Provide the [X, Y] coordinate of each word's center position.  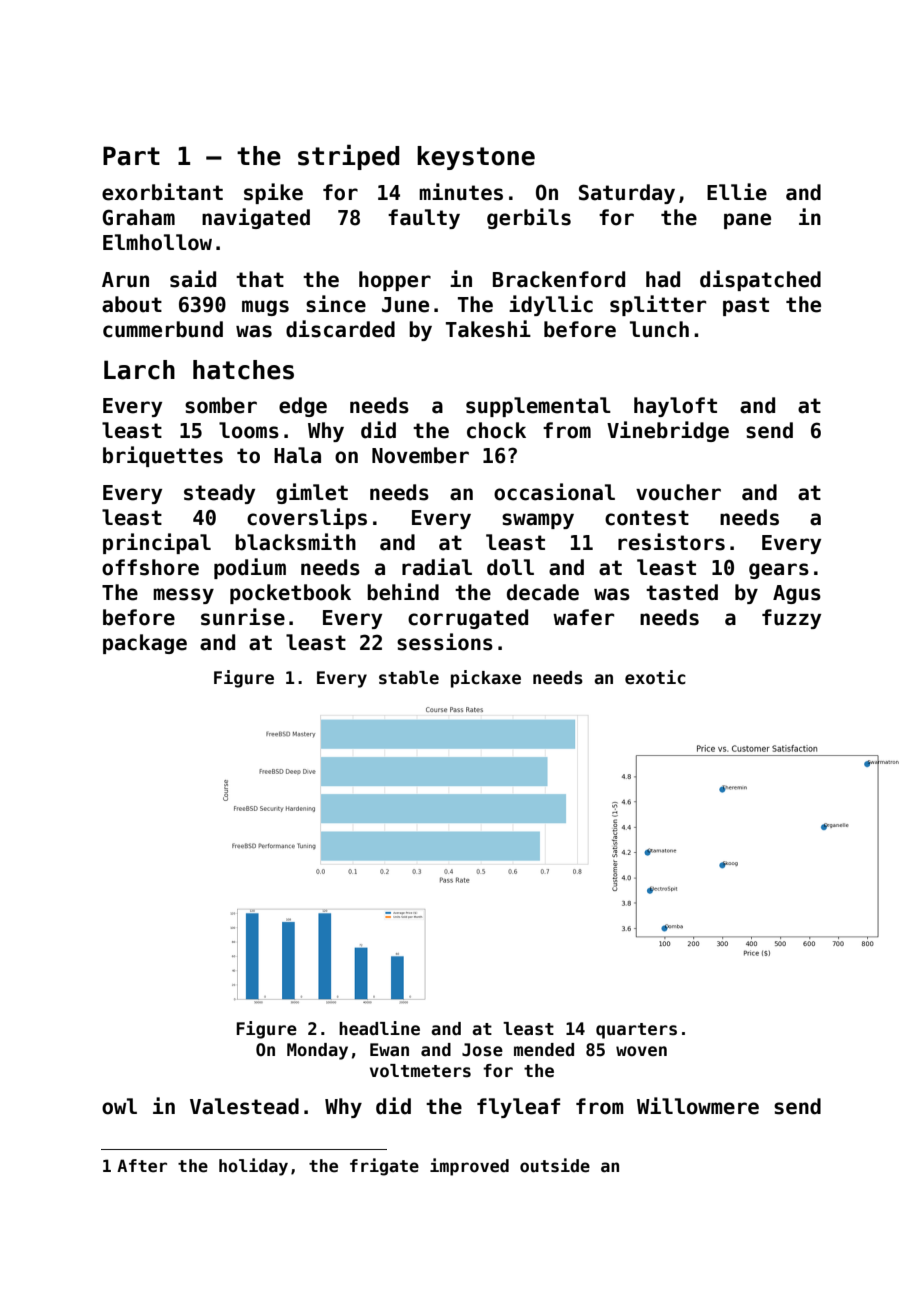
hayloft [675, 407]
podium [250, 568]
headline [379, 1028]
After [142, 1166]
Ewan [389, 1050]
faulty [424, 219]
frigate [384, 1167]
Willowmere [698, 1106]
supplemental [538, 407]
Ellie [737, 192]
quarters [636, 1031]
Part [131, 156]
